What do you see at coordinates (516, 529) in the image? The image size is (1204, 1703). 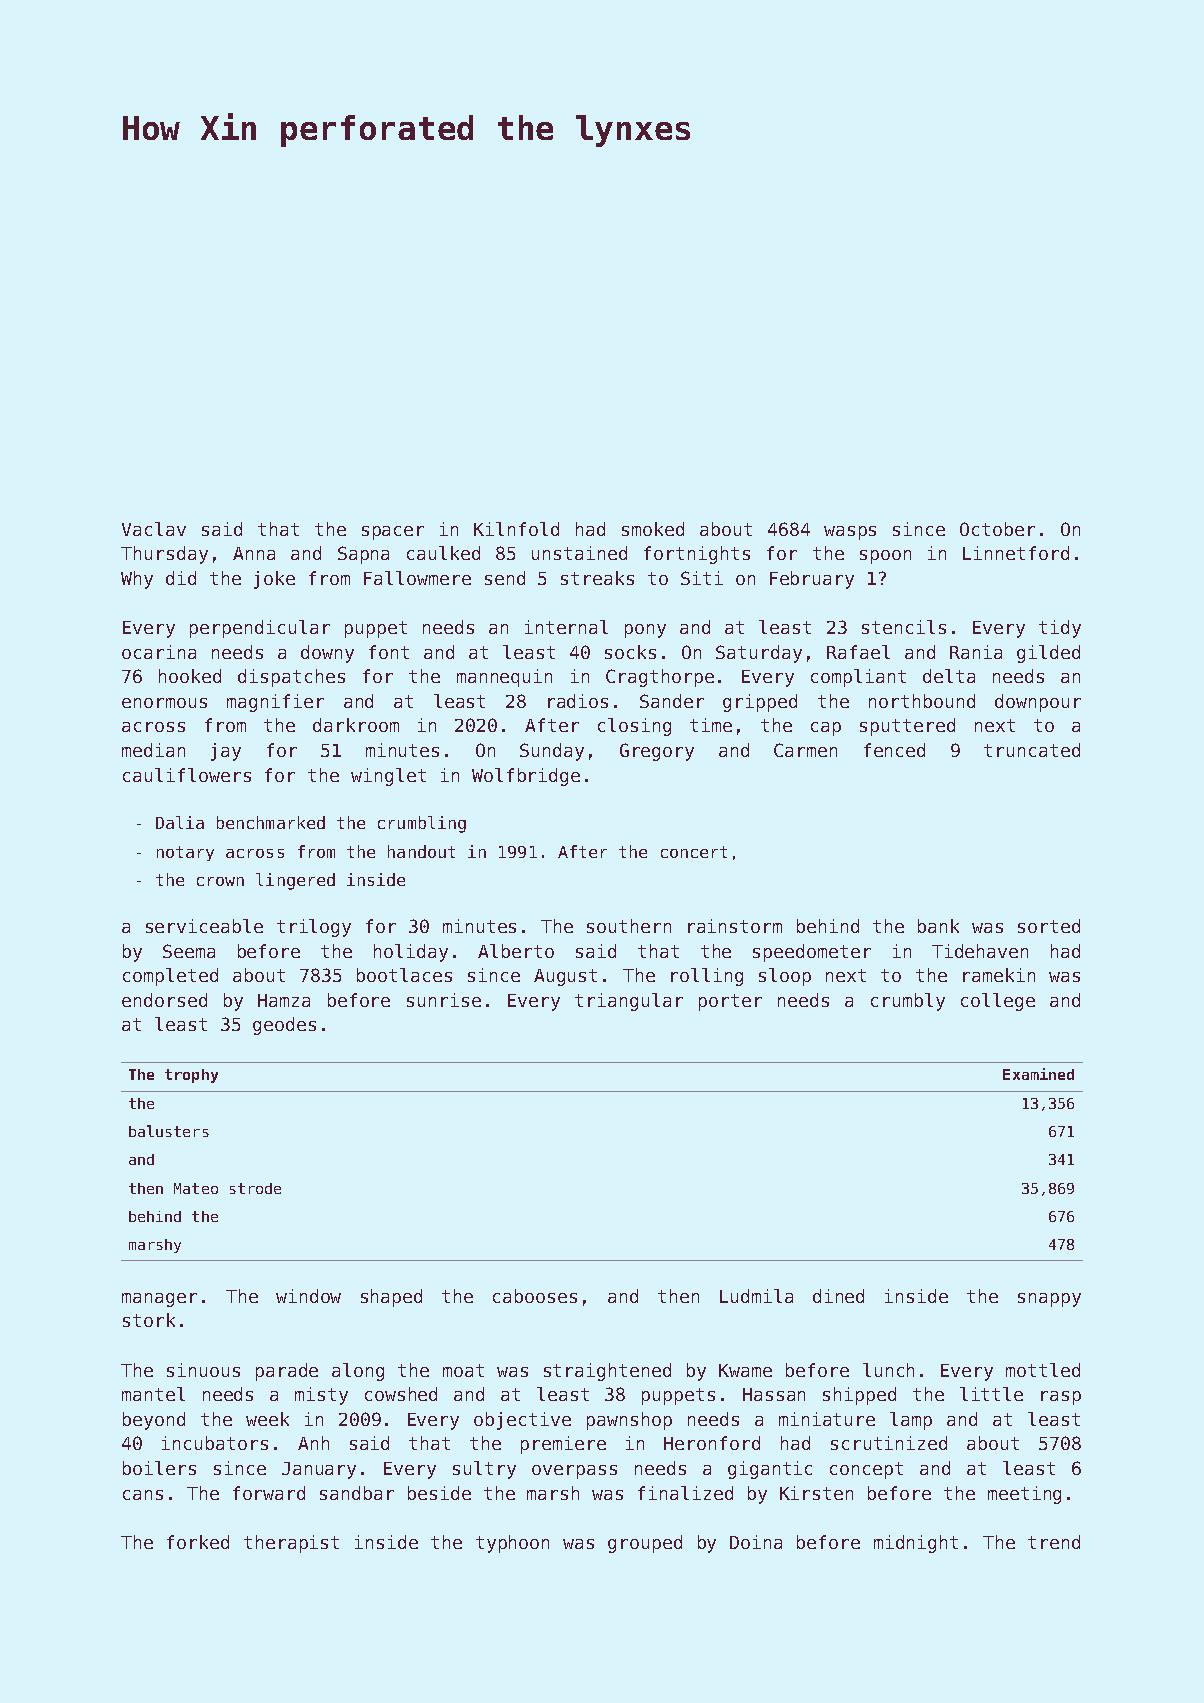 I see `Kilnfold` at bounding box center [516, 529].
